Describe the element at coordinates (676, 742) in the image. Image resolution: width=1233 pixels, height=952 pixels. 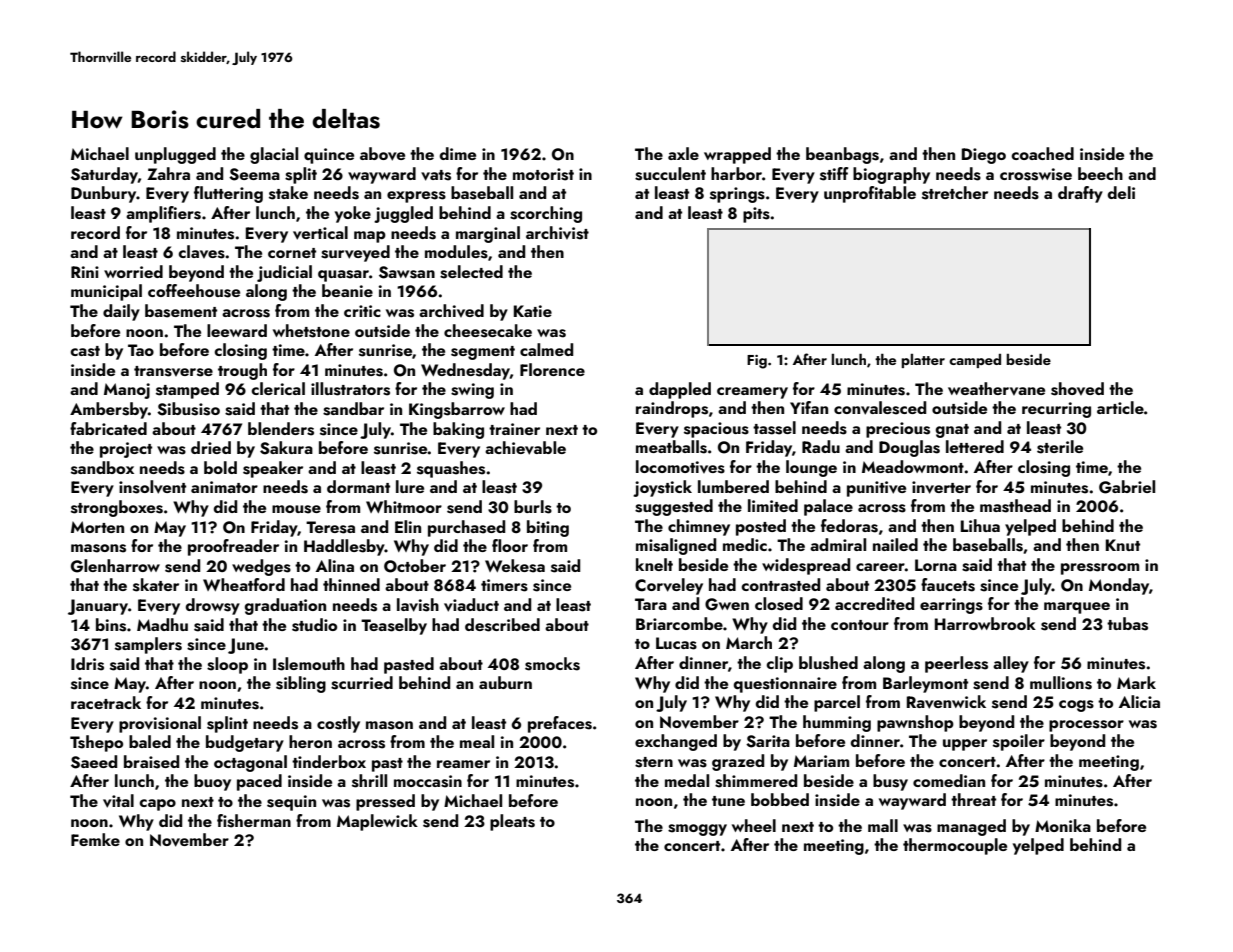
I see `exchanged` at that location.
